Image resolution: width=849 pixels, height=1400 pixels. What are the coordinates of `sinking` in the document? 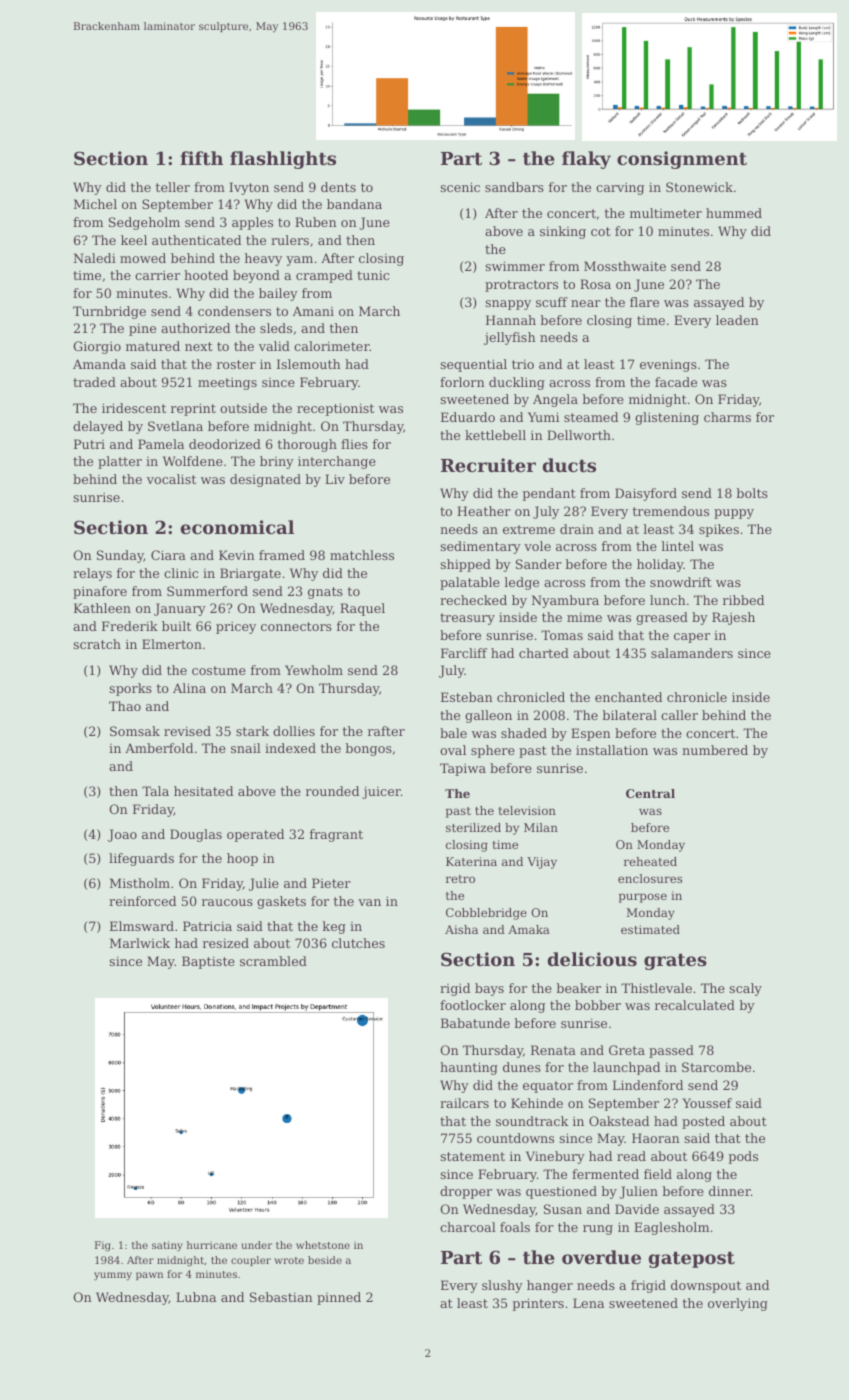 It's located at (563, 232).
